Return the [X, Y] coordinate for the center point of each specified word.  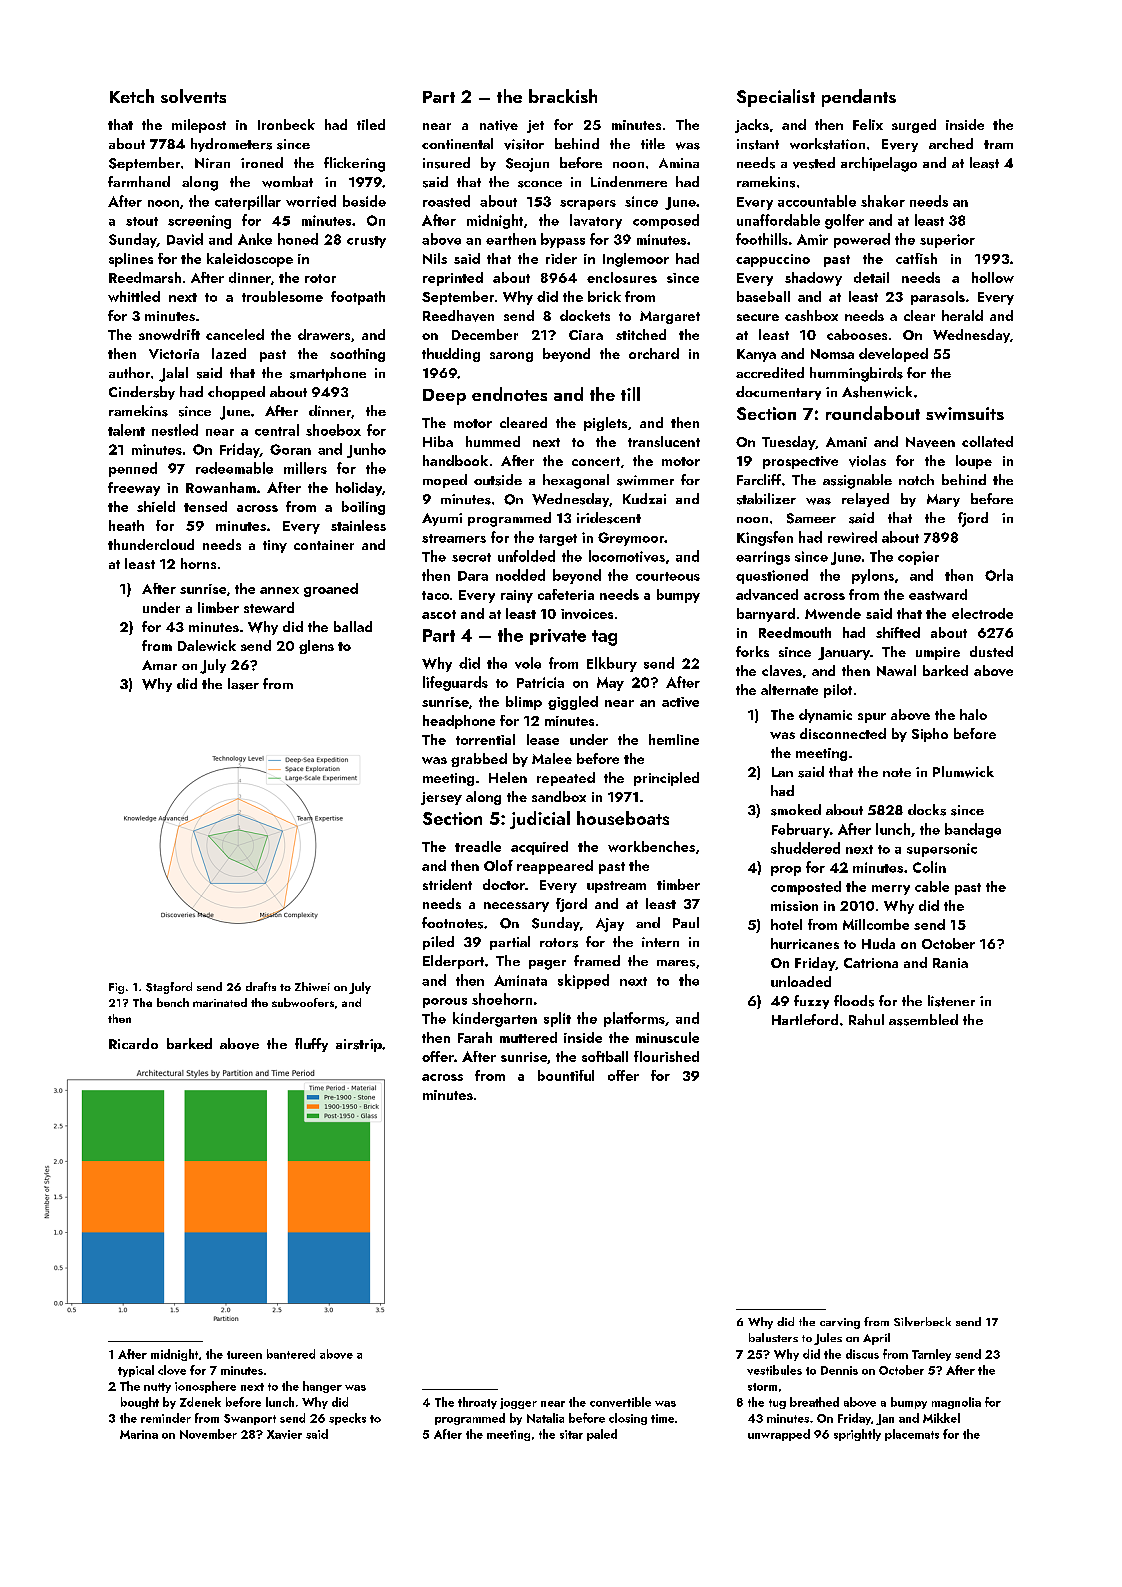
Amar [159, 665]
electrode [982, 613]
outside [498, 480]
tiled [371, 124]
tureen [244, 1355]
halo [973, 714]
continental [457, 143]
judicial [540, 820]
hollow [993, 277]
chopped [236, 393]
